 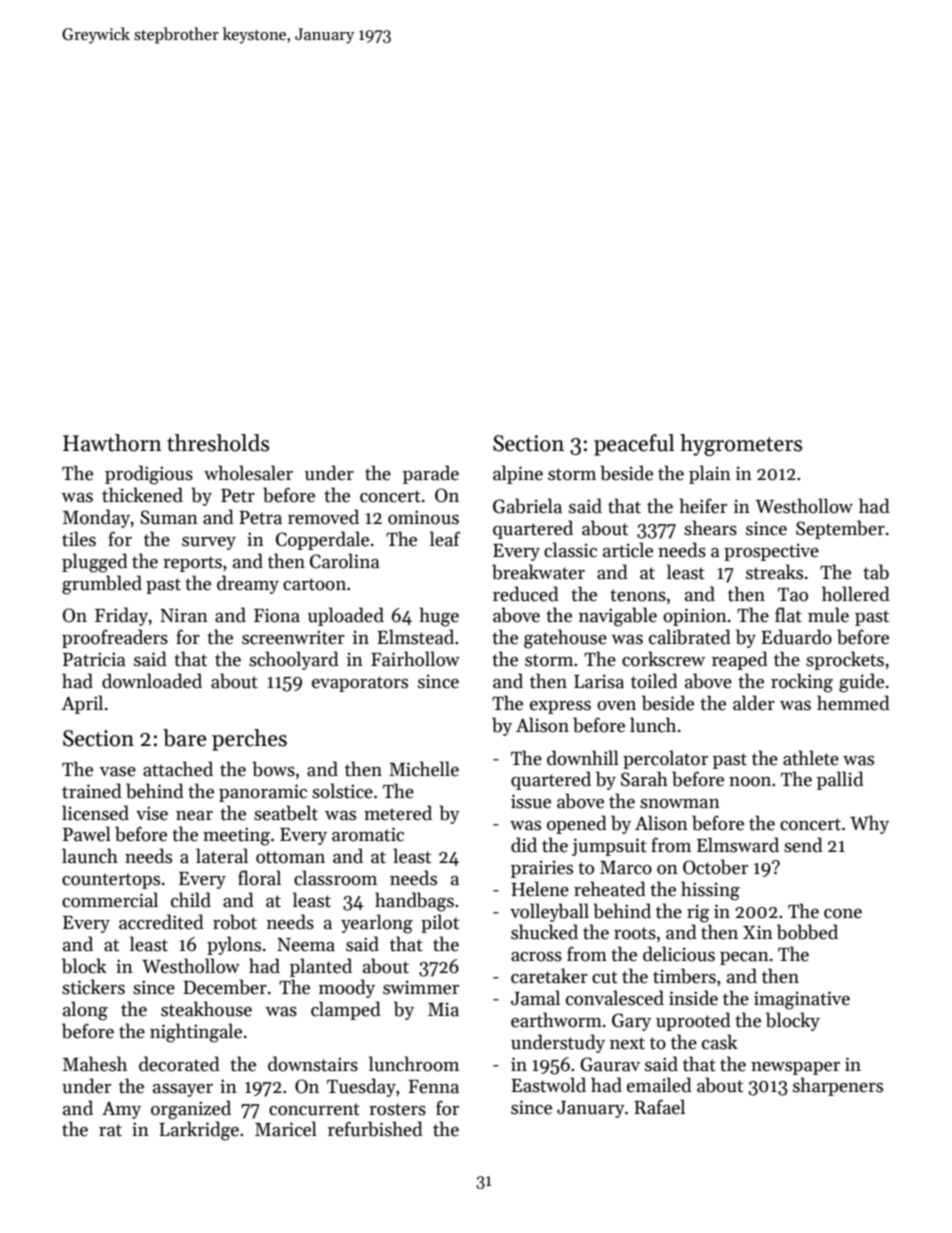 What do you see at coordinates (599, 681) in the image?
I see `Larisa` at bounding box center [599, 681].
